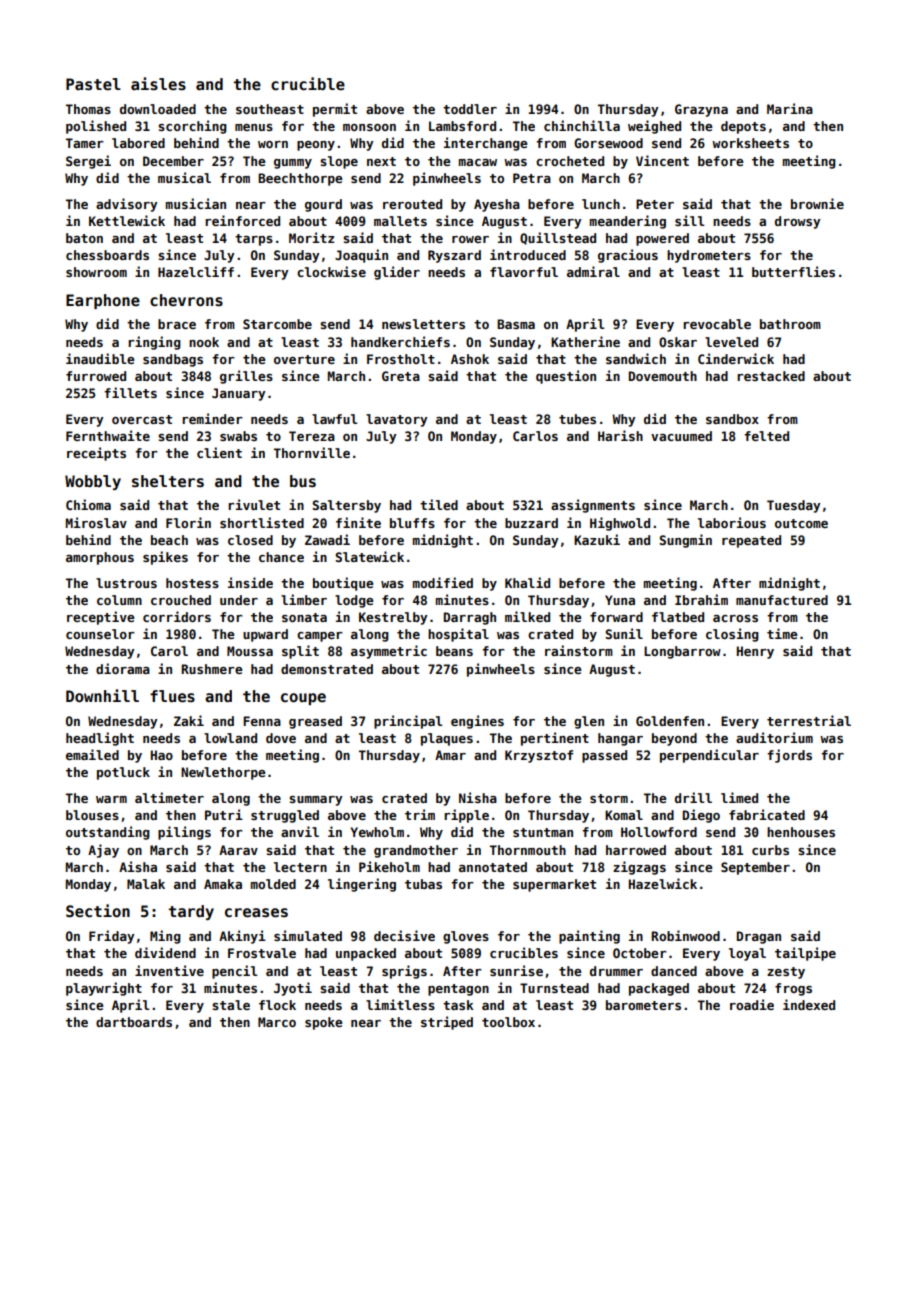 This screenshot has width=924, height=1308. I want to click on Marco, so click(277, 1022).
